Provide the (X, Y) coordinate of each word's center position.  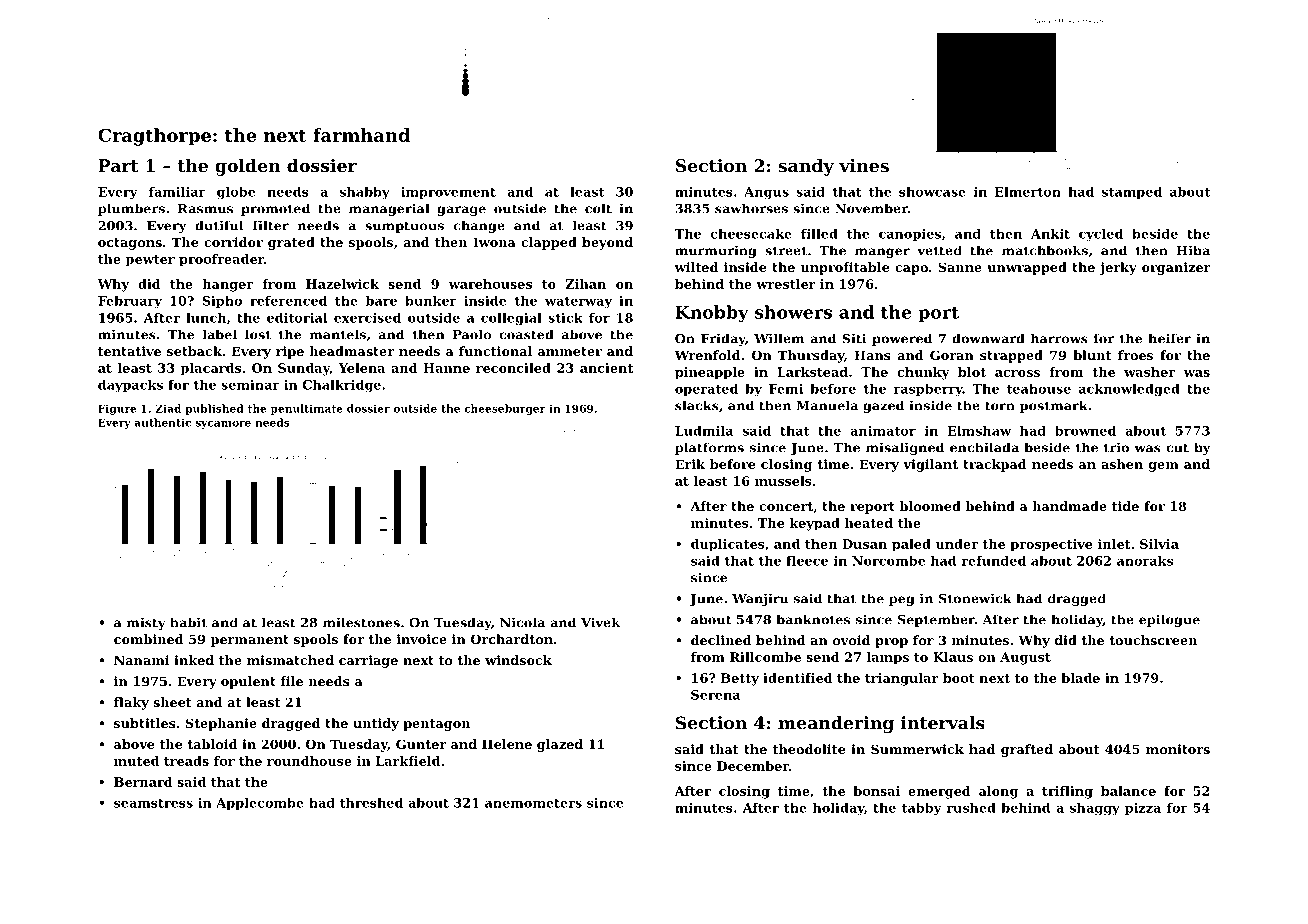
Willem (779, 338)
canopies (910, 235)
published (214, 409)
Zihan (586, 284)
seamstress (153, 803)
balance (1128, 791)
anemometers (533, 803)
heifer (1169, 338)
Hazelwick (342, 284)
